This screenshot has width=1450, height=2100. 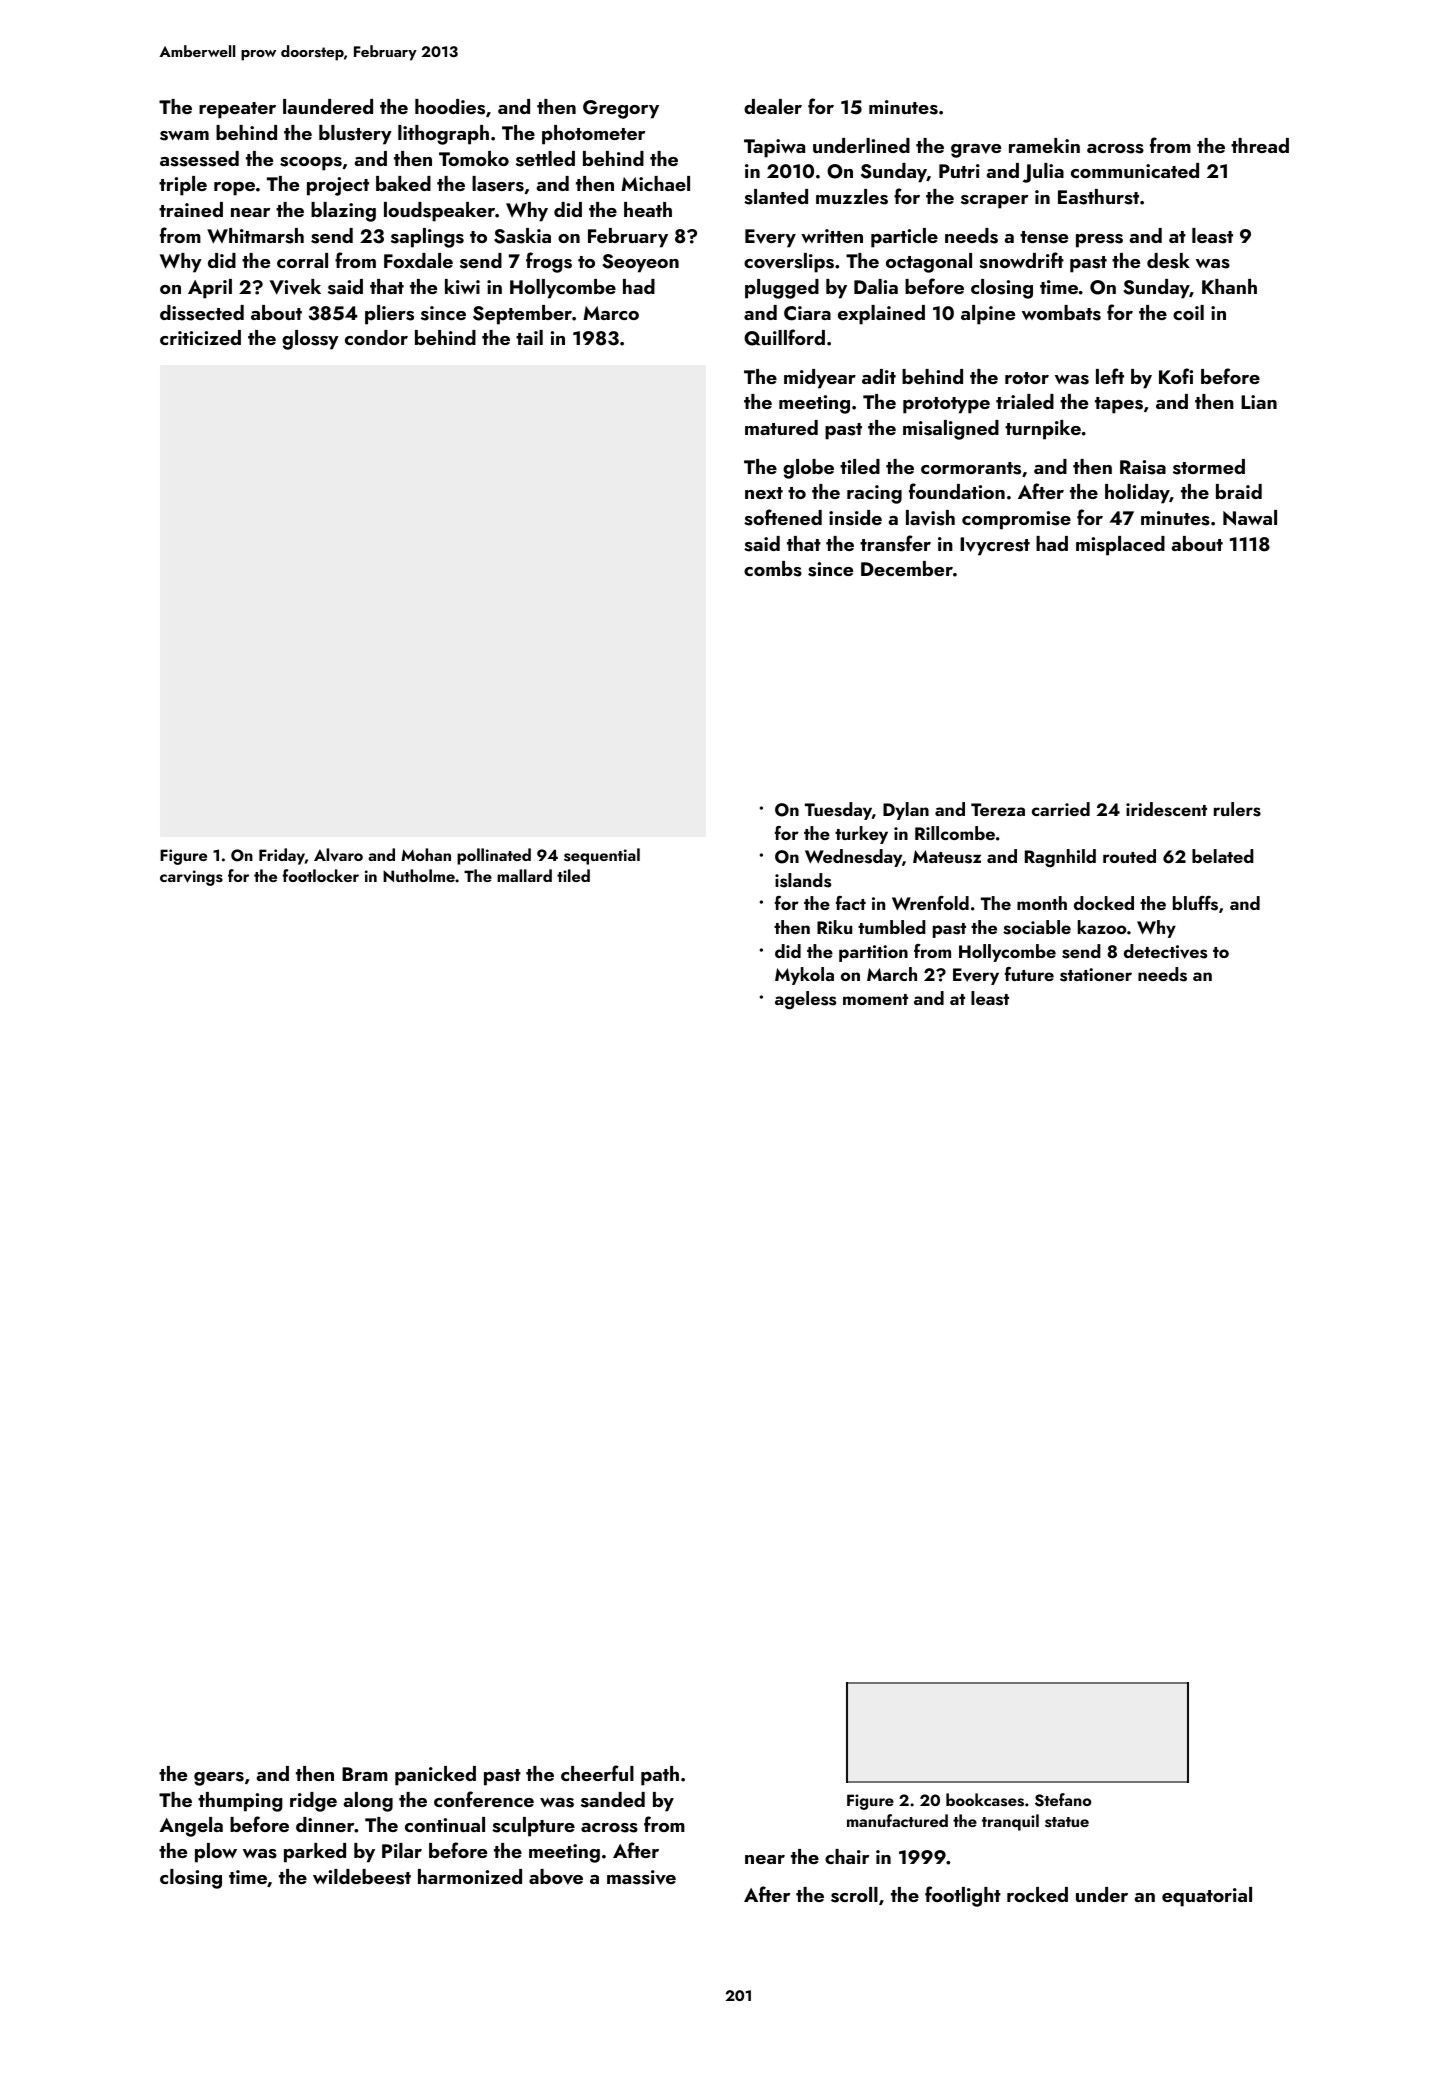 What do you see at coordinates (1029, 974) in the screenshot?
I see `future` at bounding box center [1029, 974].
